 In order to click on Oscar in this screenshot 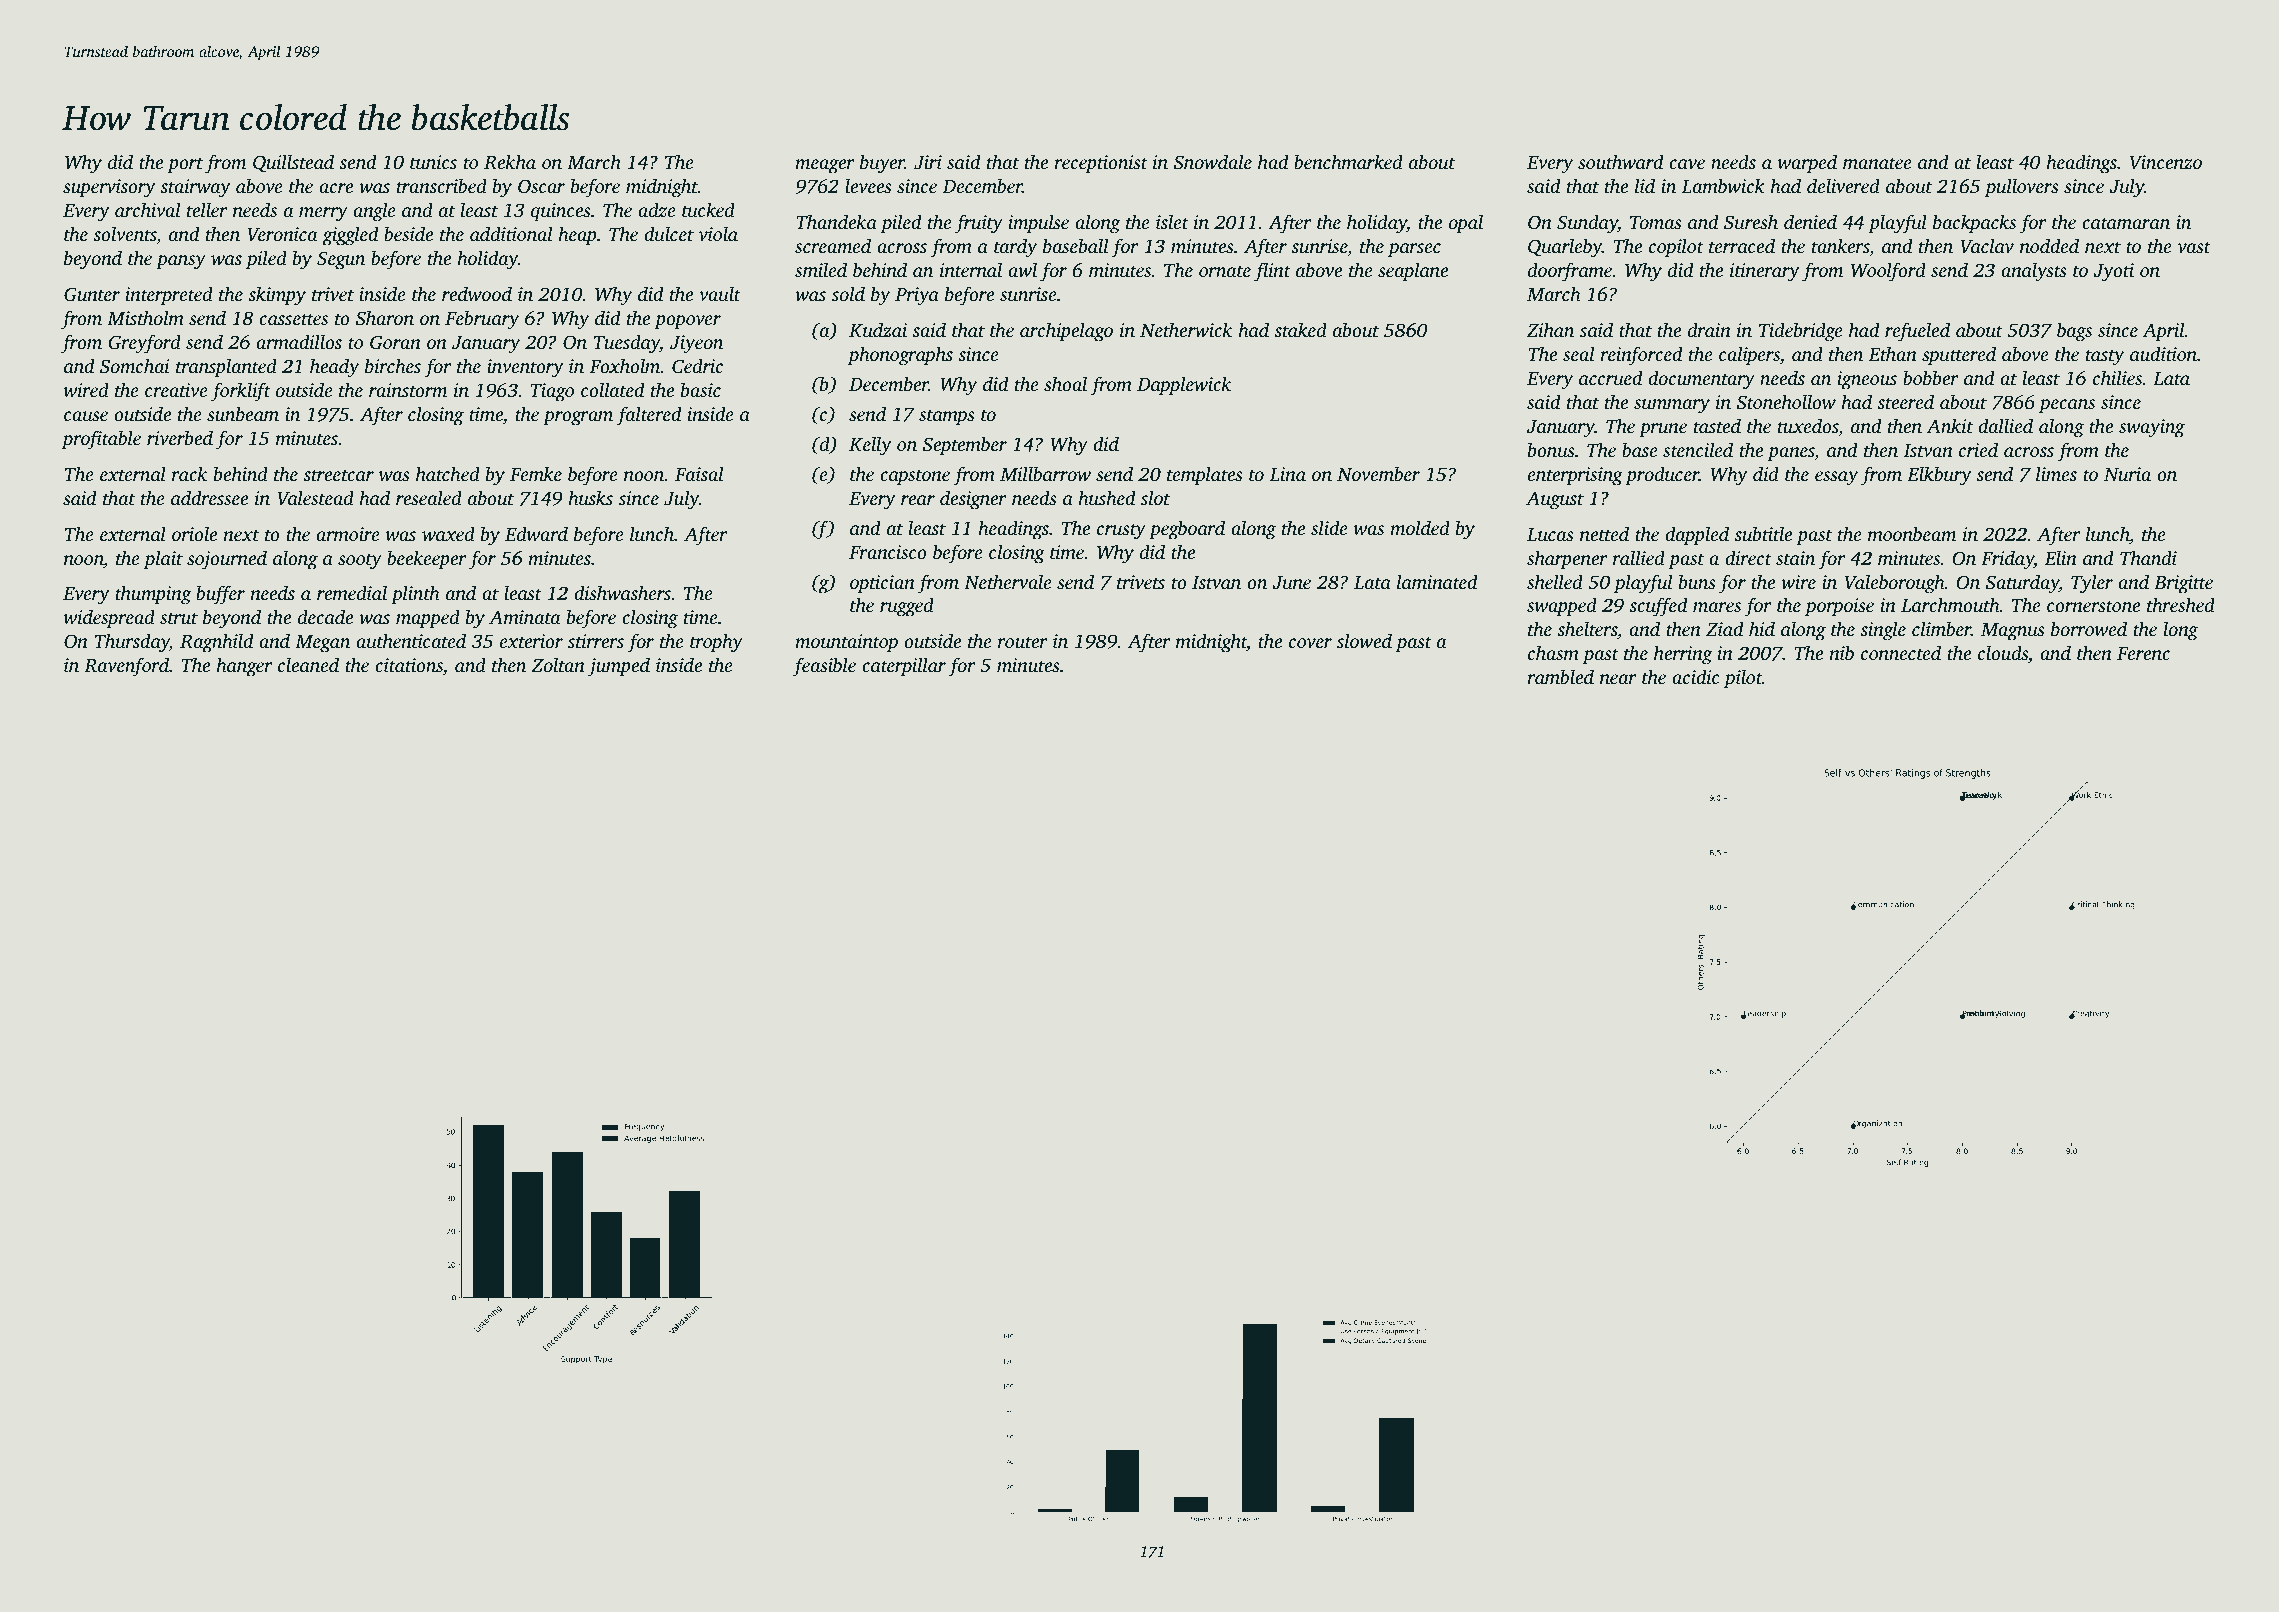, I will do `click(541, 186)`.
